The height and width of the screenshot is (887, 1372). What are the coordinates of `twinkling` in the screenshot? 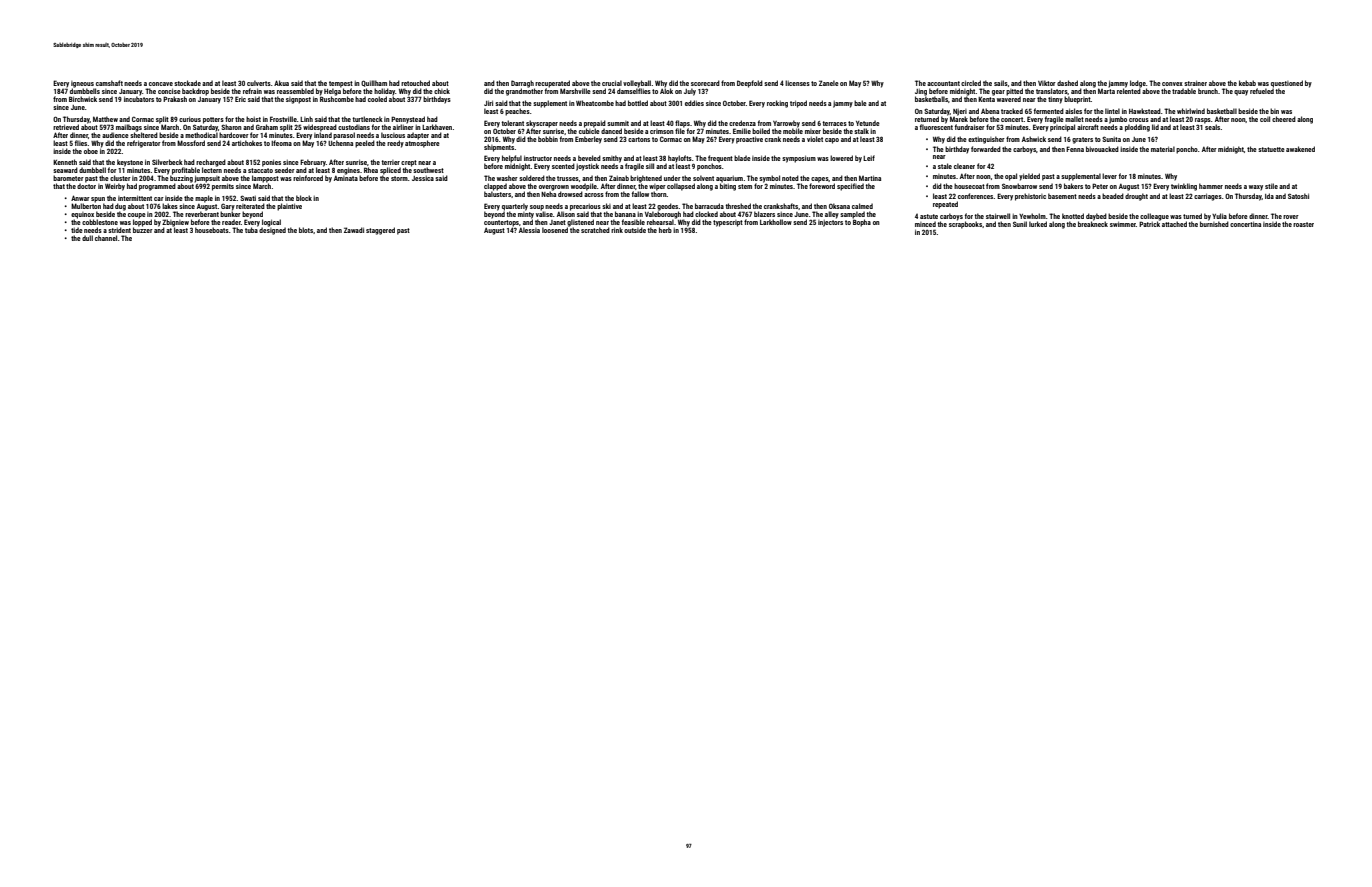 It's located at (1184, 187).
